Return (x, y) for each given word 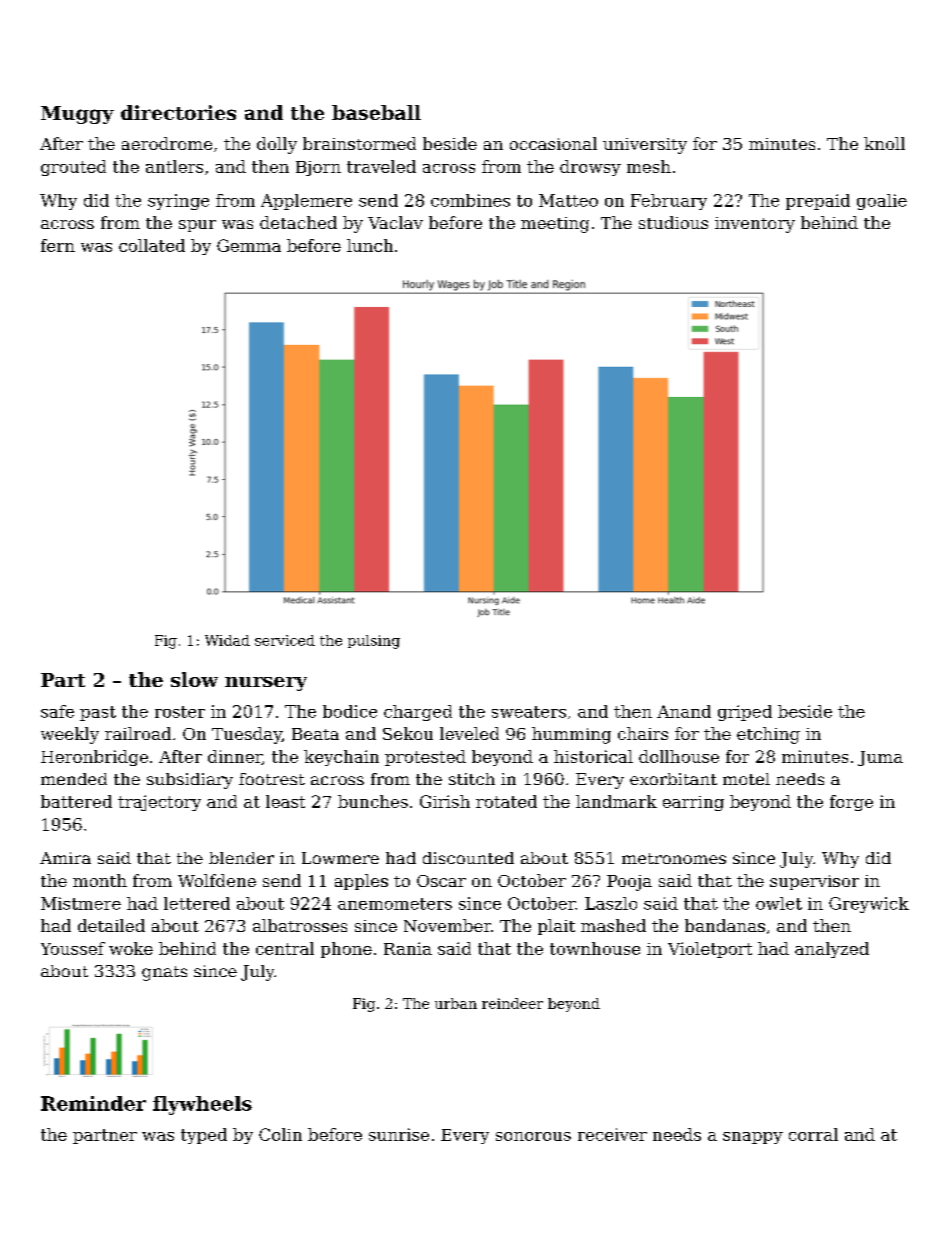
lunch (370, 245)
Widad (227, 640)
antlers (174, 166)
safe (57, 711)
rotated (506, 801)
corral (813, 1134)
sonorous (533, 1136)
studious (673, 222)
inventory (755, 225)
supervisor (814, 882)
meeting (555, 225)
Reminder (93, 1103)
